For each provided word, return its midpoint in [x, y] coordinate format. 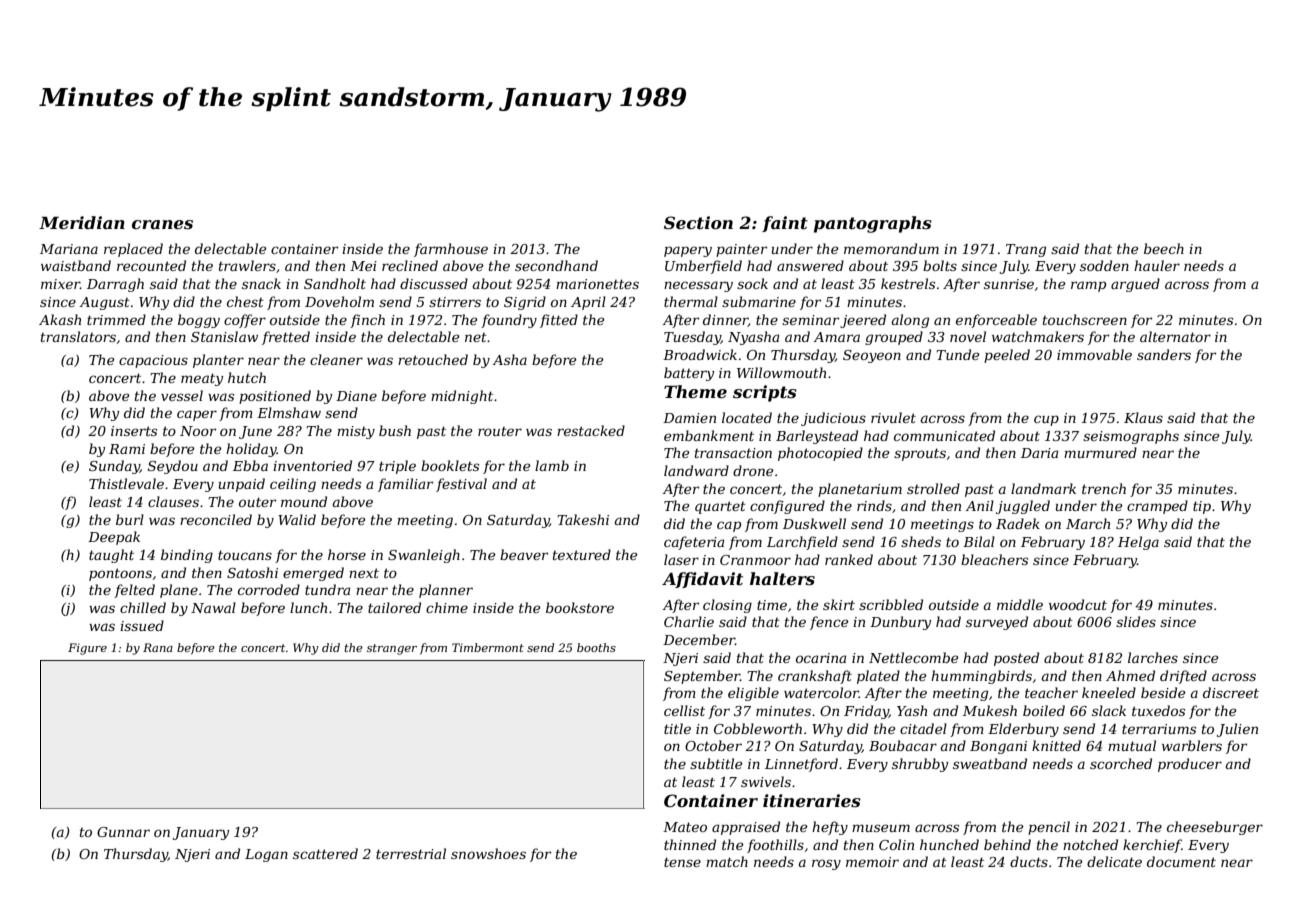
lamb [552, 465]
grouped [894, 338]
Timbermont [488, 647]
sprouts [920, 454]
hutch [247, 377]
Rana [158, 647]
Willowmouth [781, 372]
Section [698, 222]
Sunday [114, 467]
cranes [162, 224]
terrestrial [411, 853]
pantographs [873, 224]
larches [1153, 657]
